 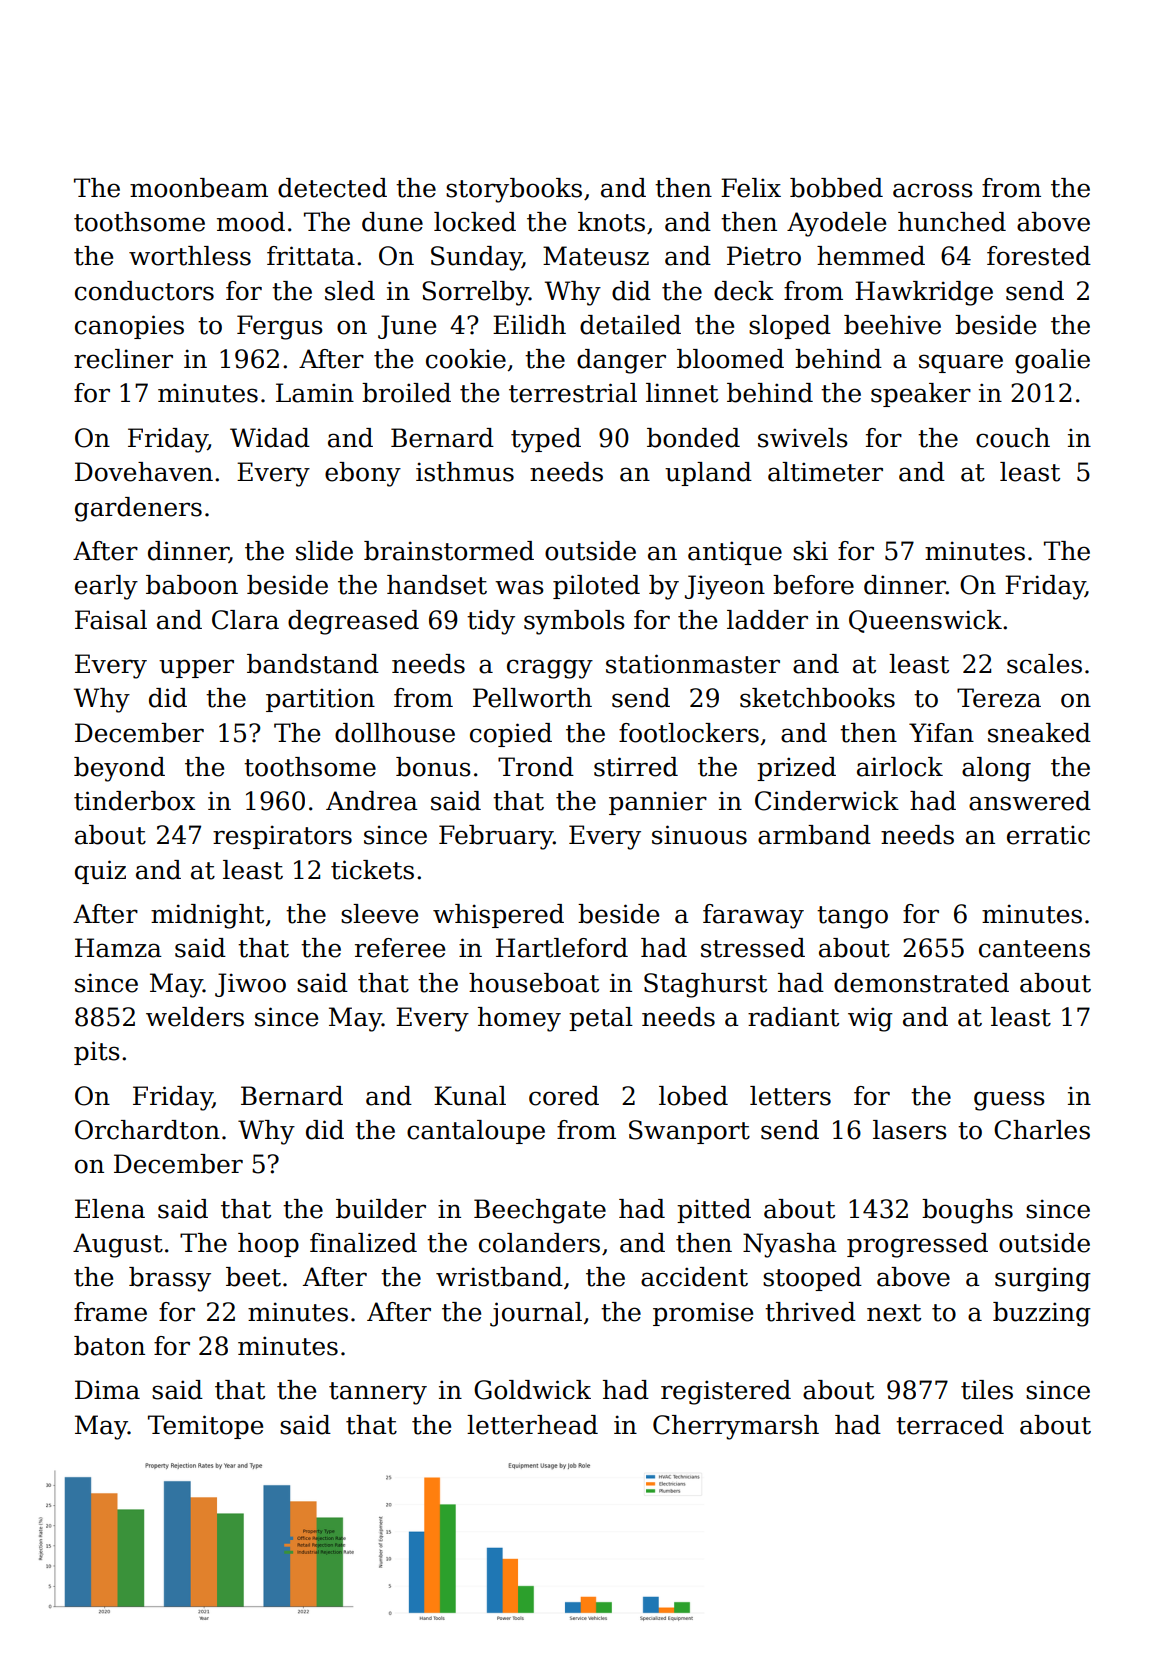 What do you see at coordinates (817, 698) in the image?
I see `sketchbooks` at bounding box center [817, 698].
